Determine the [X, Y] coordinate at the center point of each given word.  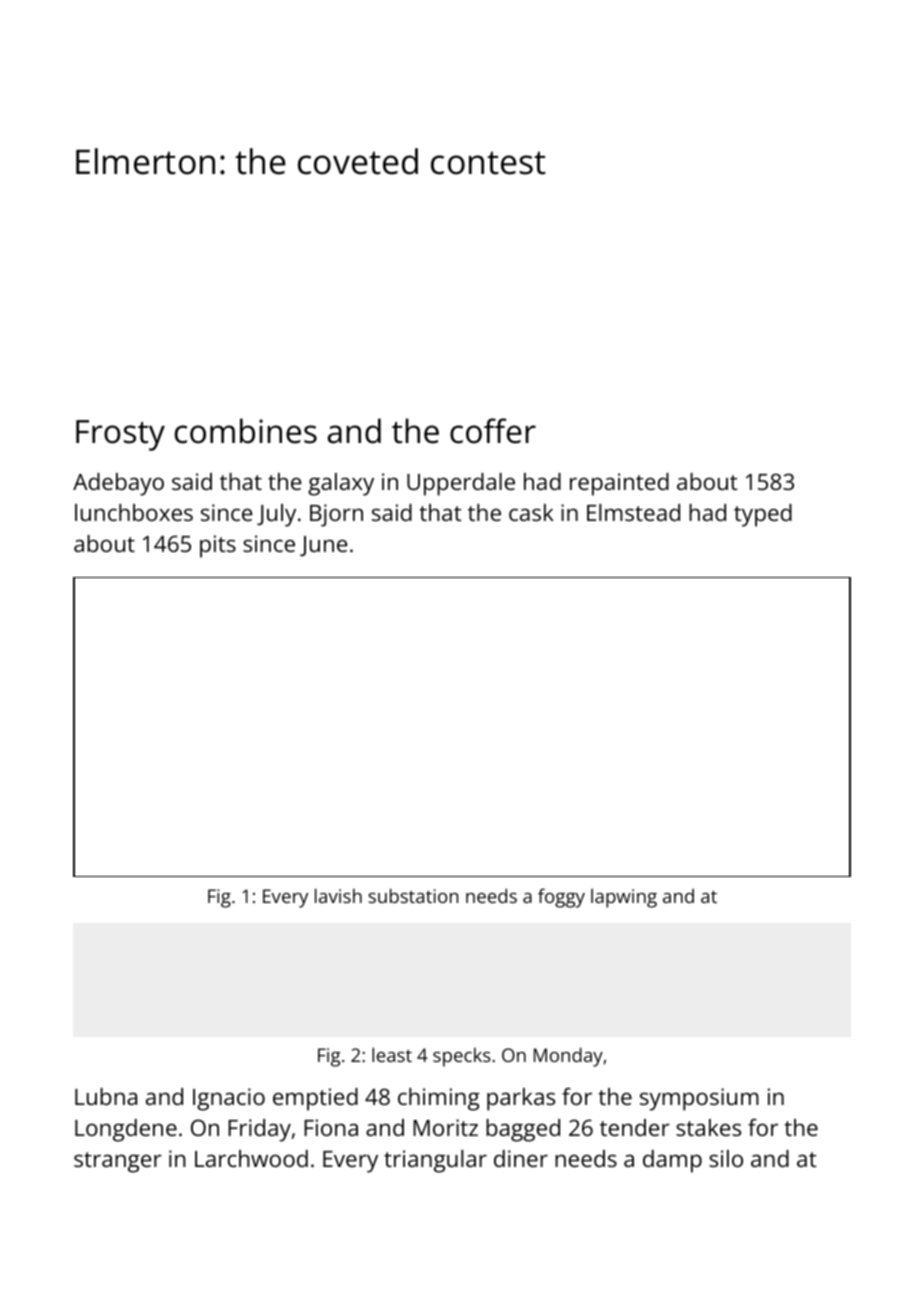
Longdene [126, 1130]
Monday [568, 1057]
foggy [561, 898]
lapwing [624, 898]
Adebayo [118, 484]
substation [413, 896]
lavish [338, 896]
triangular [435, 1161]
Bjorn [336, 515]
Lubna [106, 1096]
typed [763, 515]
